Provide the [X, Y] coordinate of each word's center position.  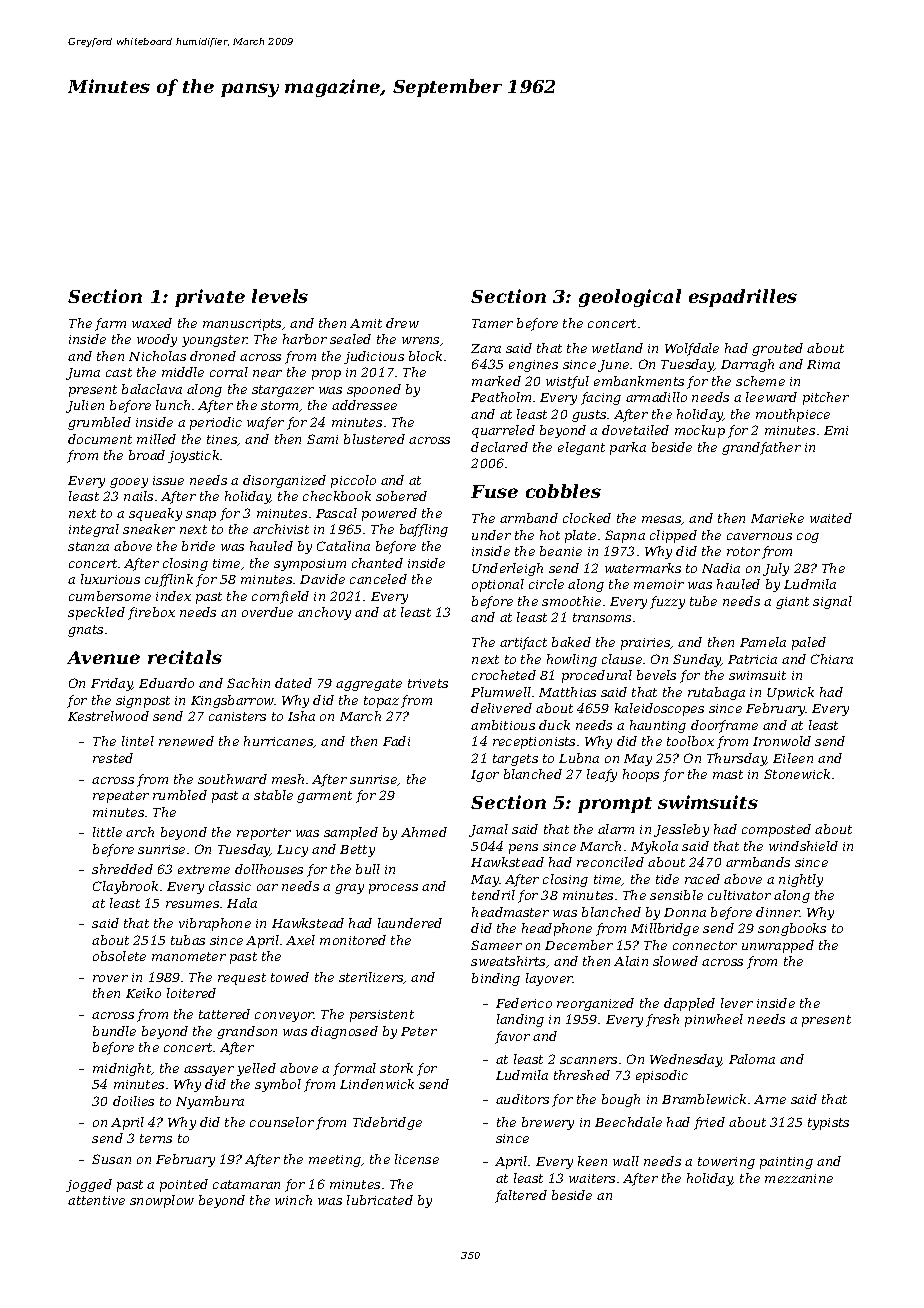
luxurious [110, 579]
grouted [777, 349]
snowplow [162, 1201]
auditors [522, 1099]
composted [776, 830]
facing [601, 398]
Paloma [752, 1059]
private [210, 298]
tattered [224, 1014]
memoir [659, 584]
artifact [523, 643]
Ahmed [424, 832]
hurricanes [279, 742]
